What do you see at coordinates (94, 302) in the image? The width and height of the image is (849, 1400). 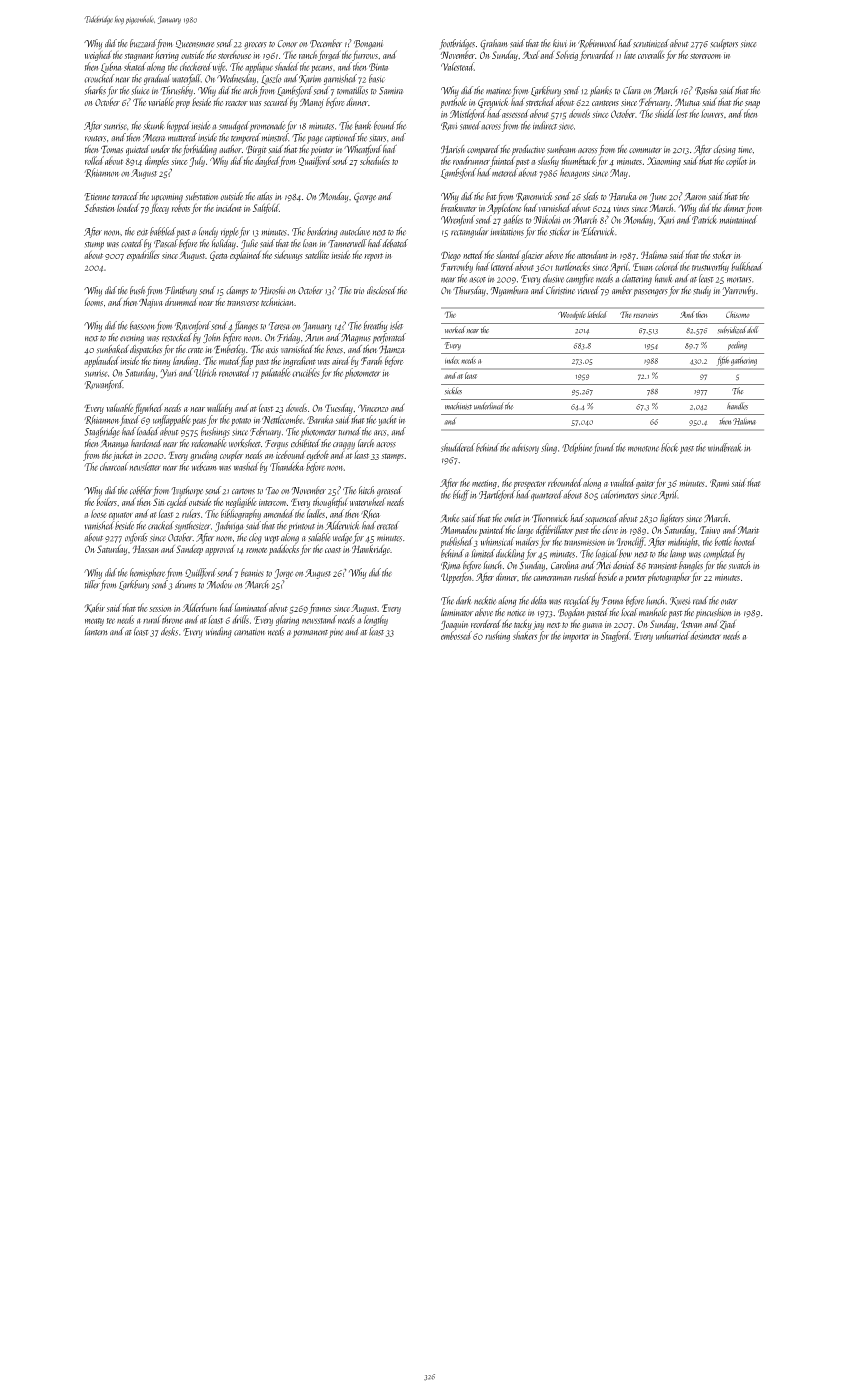 I see `looms` at bounding box center [94, 302].
